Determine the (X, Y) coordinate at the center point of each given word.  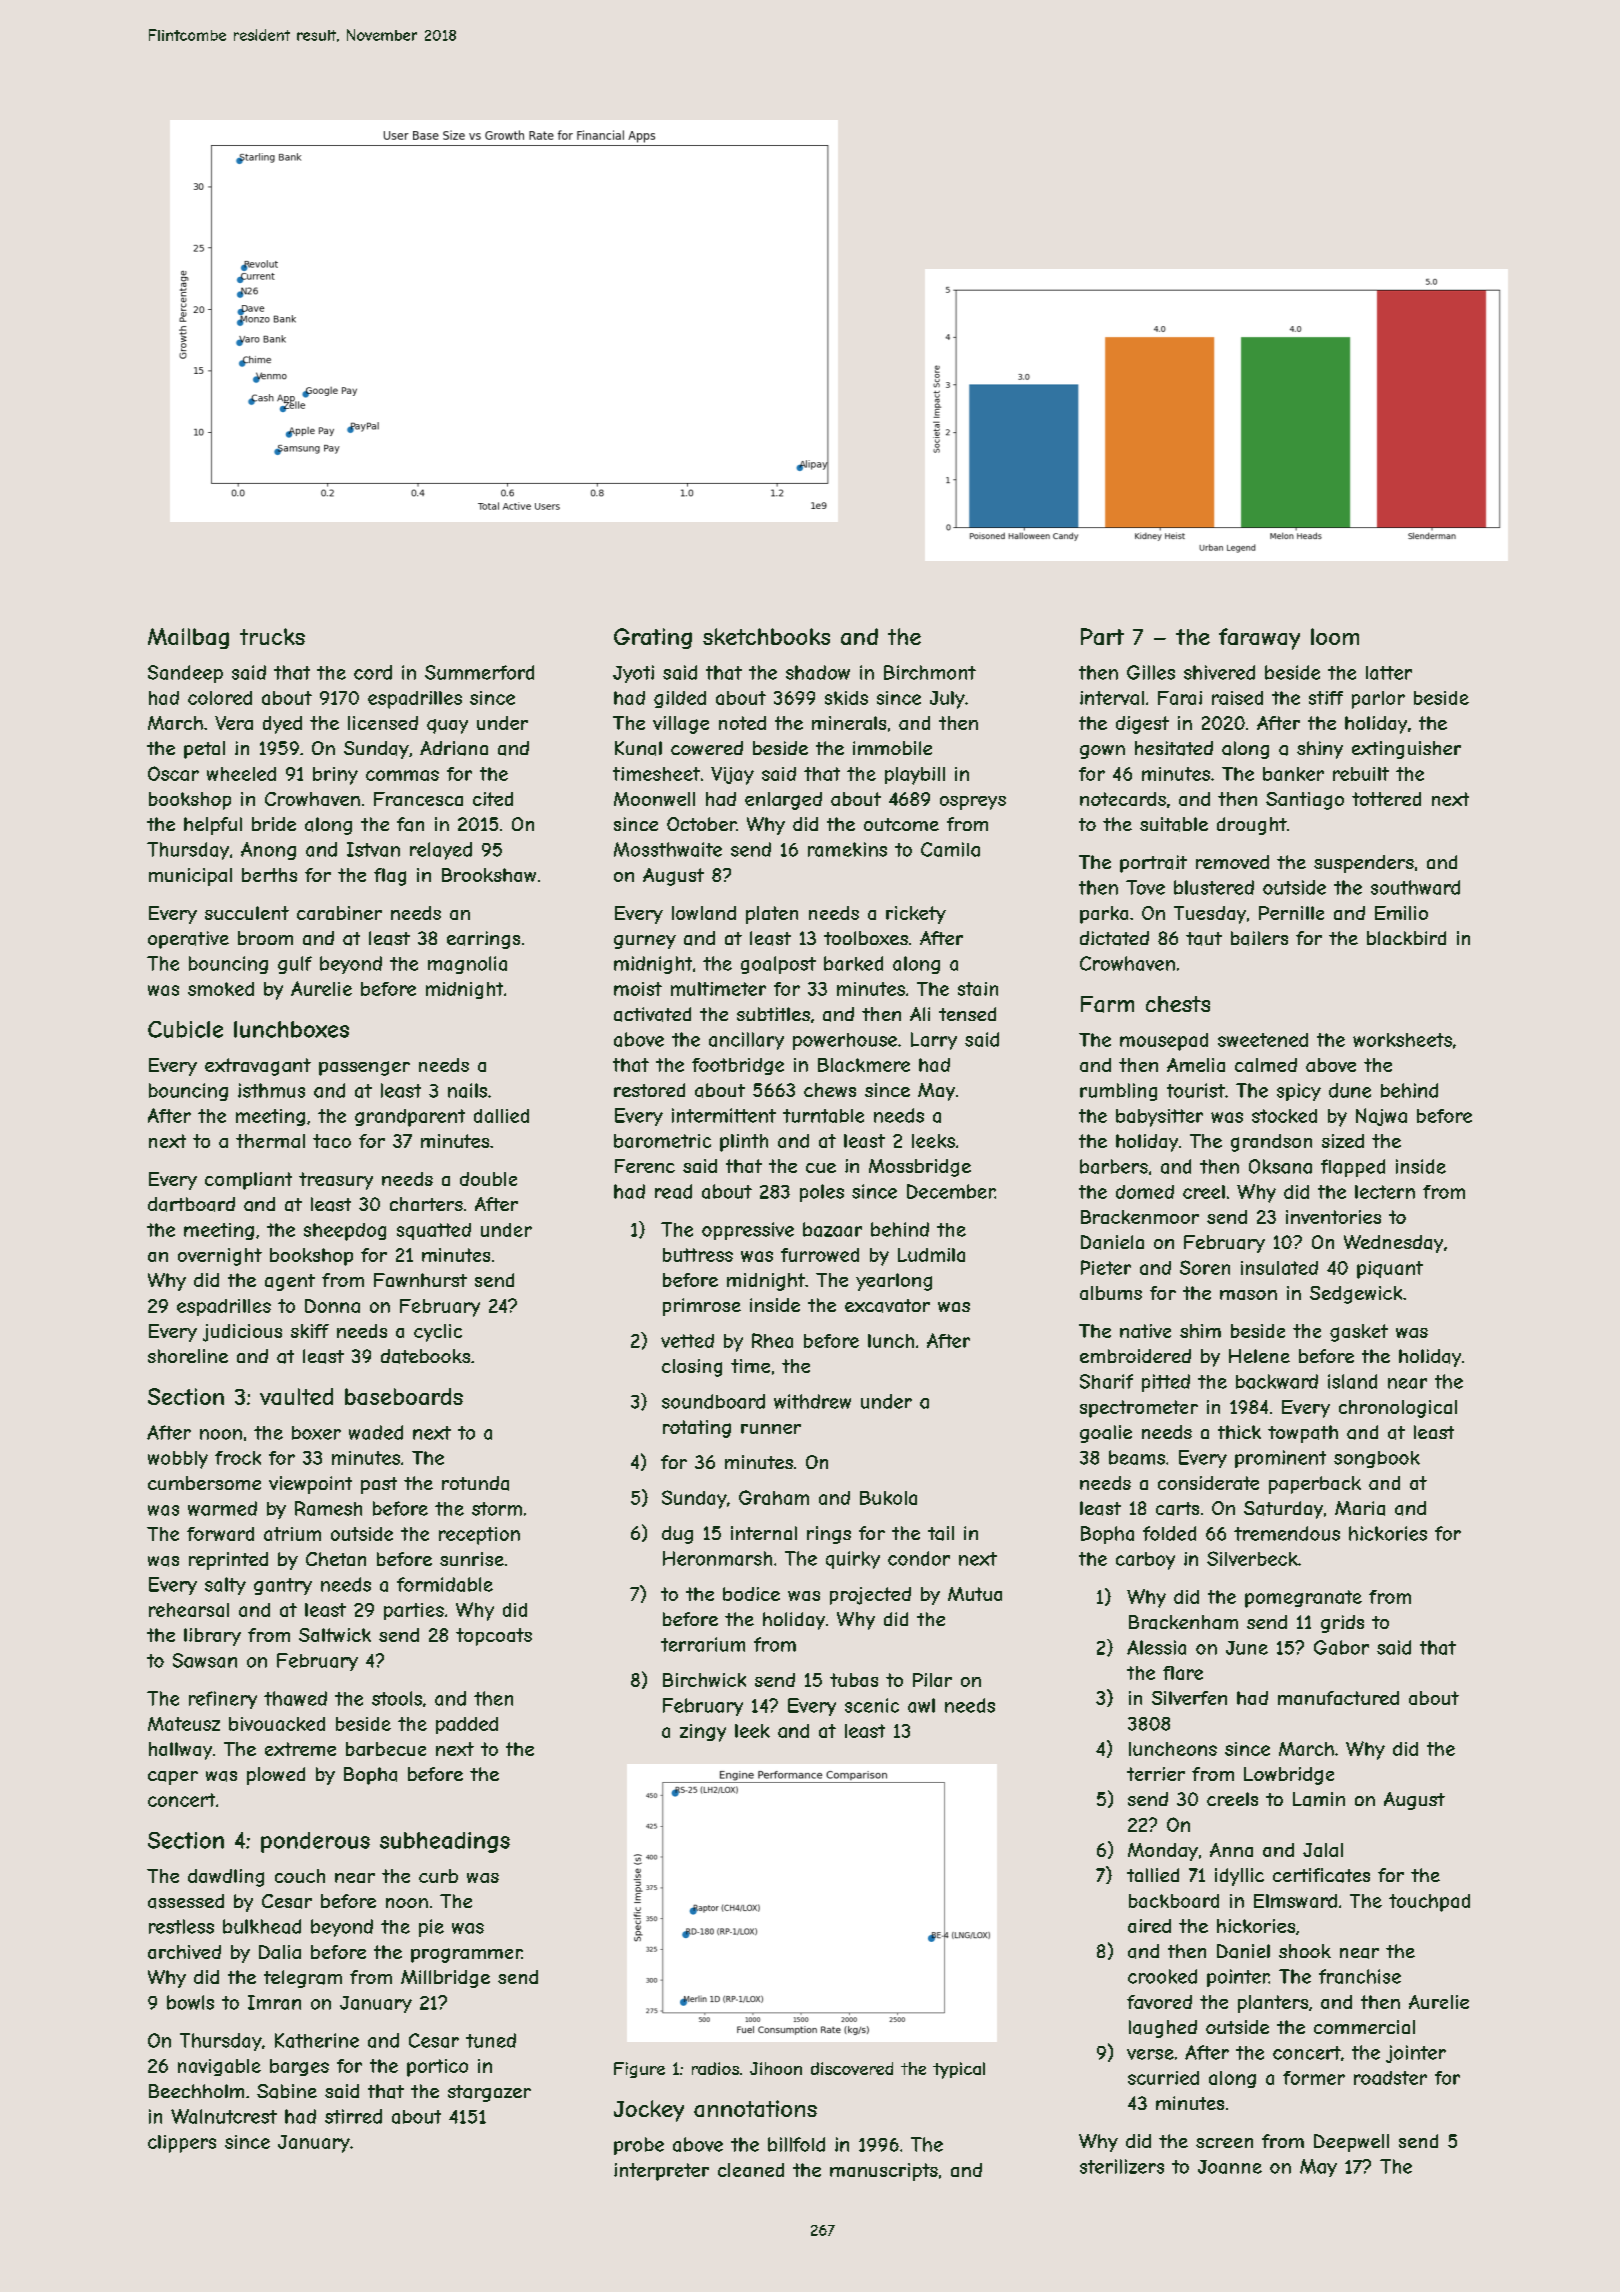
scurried (1163, 2078)
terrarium (703, 1644)
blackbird (1406, 938)
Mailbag (188, 638)
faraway (1259, 639)
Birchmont (930, 672)
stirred (353, 2116)
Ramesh (328, 1508)
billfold (796, 2144)
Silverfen (1189, 1698)
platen (772, 915)
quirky (853, 1560)
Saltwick (335, 1635)
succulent (247, 913)
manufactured (1338, 1698)
